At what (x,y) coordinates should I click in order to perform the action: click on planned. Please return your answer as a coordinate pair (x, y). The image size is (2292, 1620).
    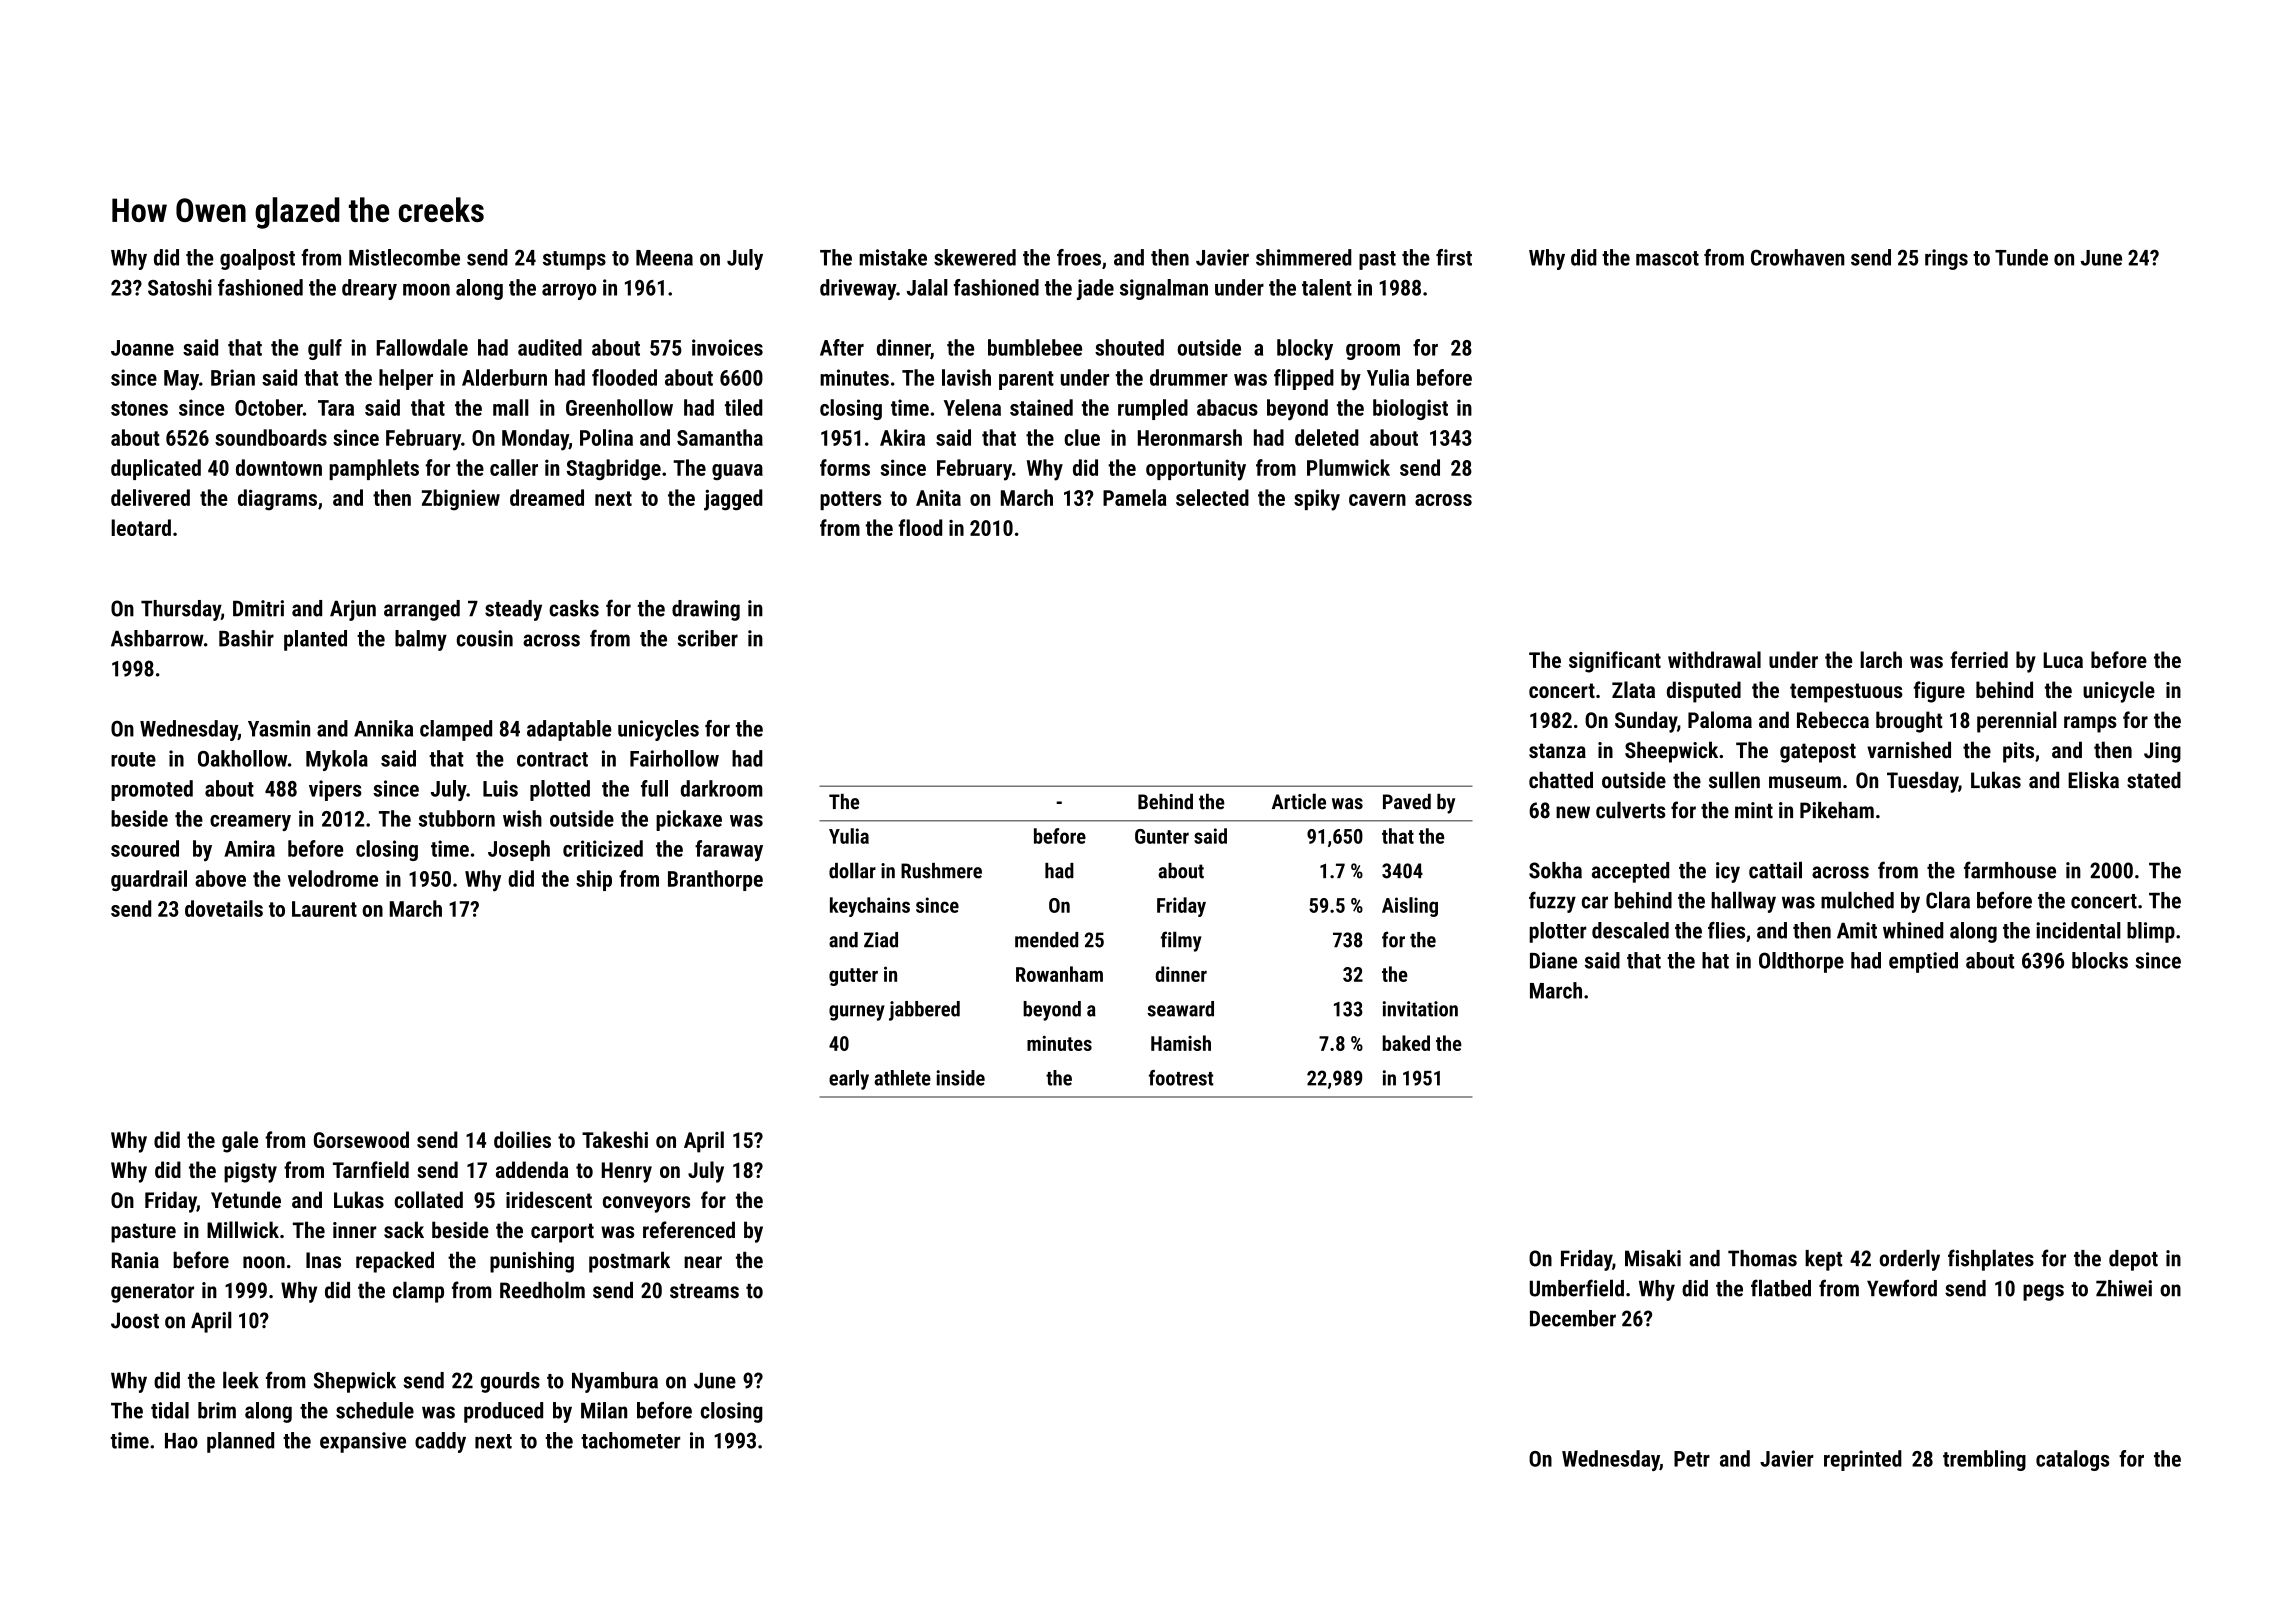
    Looking at the image, I should click on (240, 1442).
